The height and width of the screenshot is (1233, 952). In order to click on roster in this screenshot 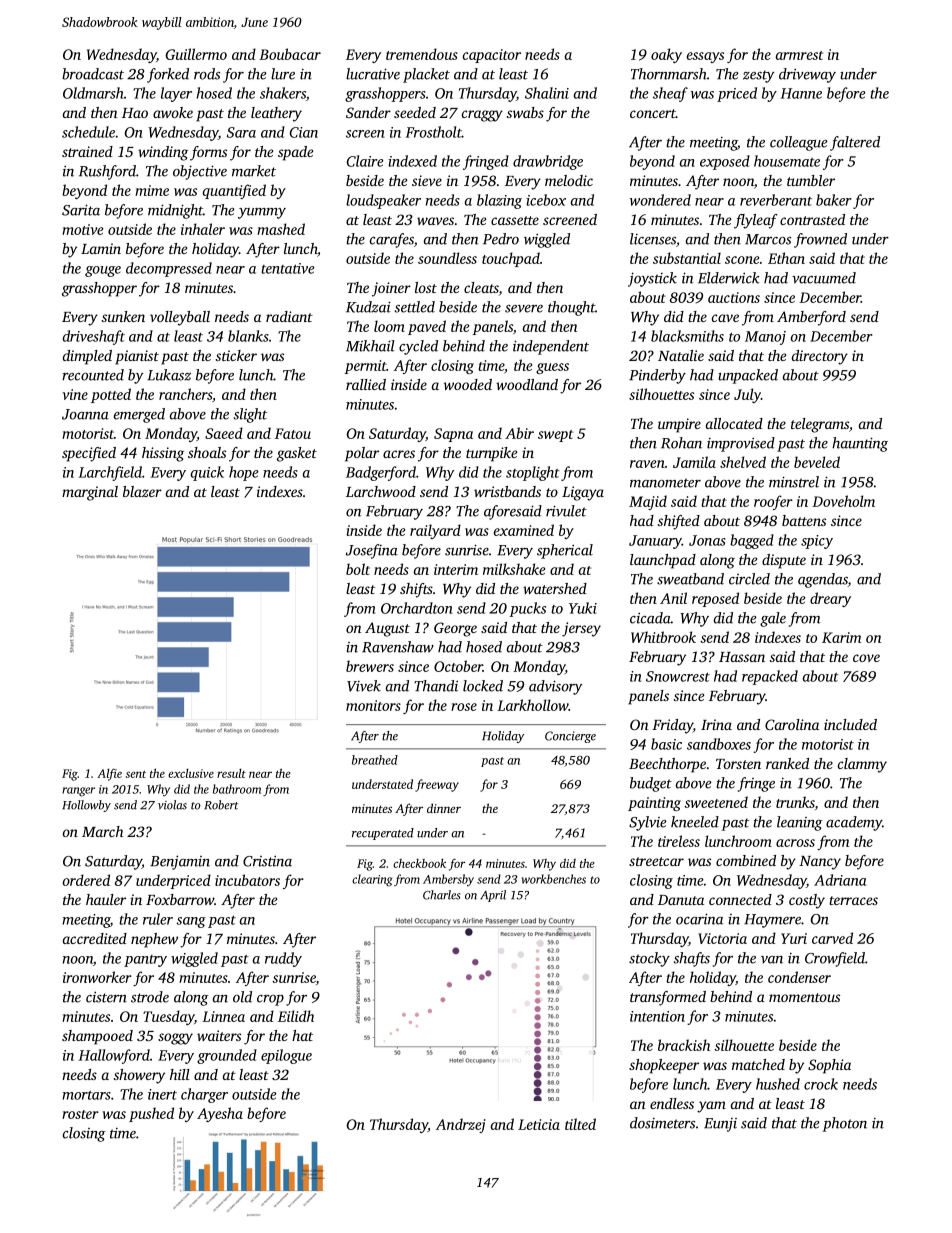, I will do `click(80, 1114)`.
